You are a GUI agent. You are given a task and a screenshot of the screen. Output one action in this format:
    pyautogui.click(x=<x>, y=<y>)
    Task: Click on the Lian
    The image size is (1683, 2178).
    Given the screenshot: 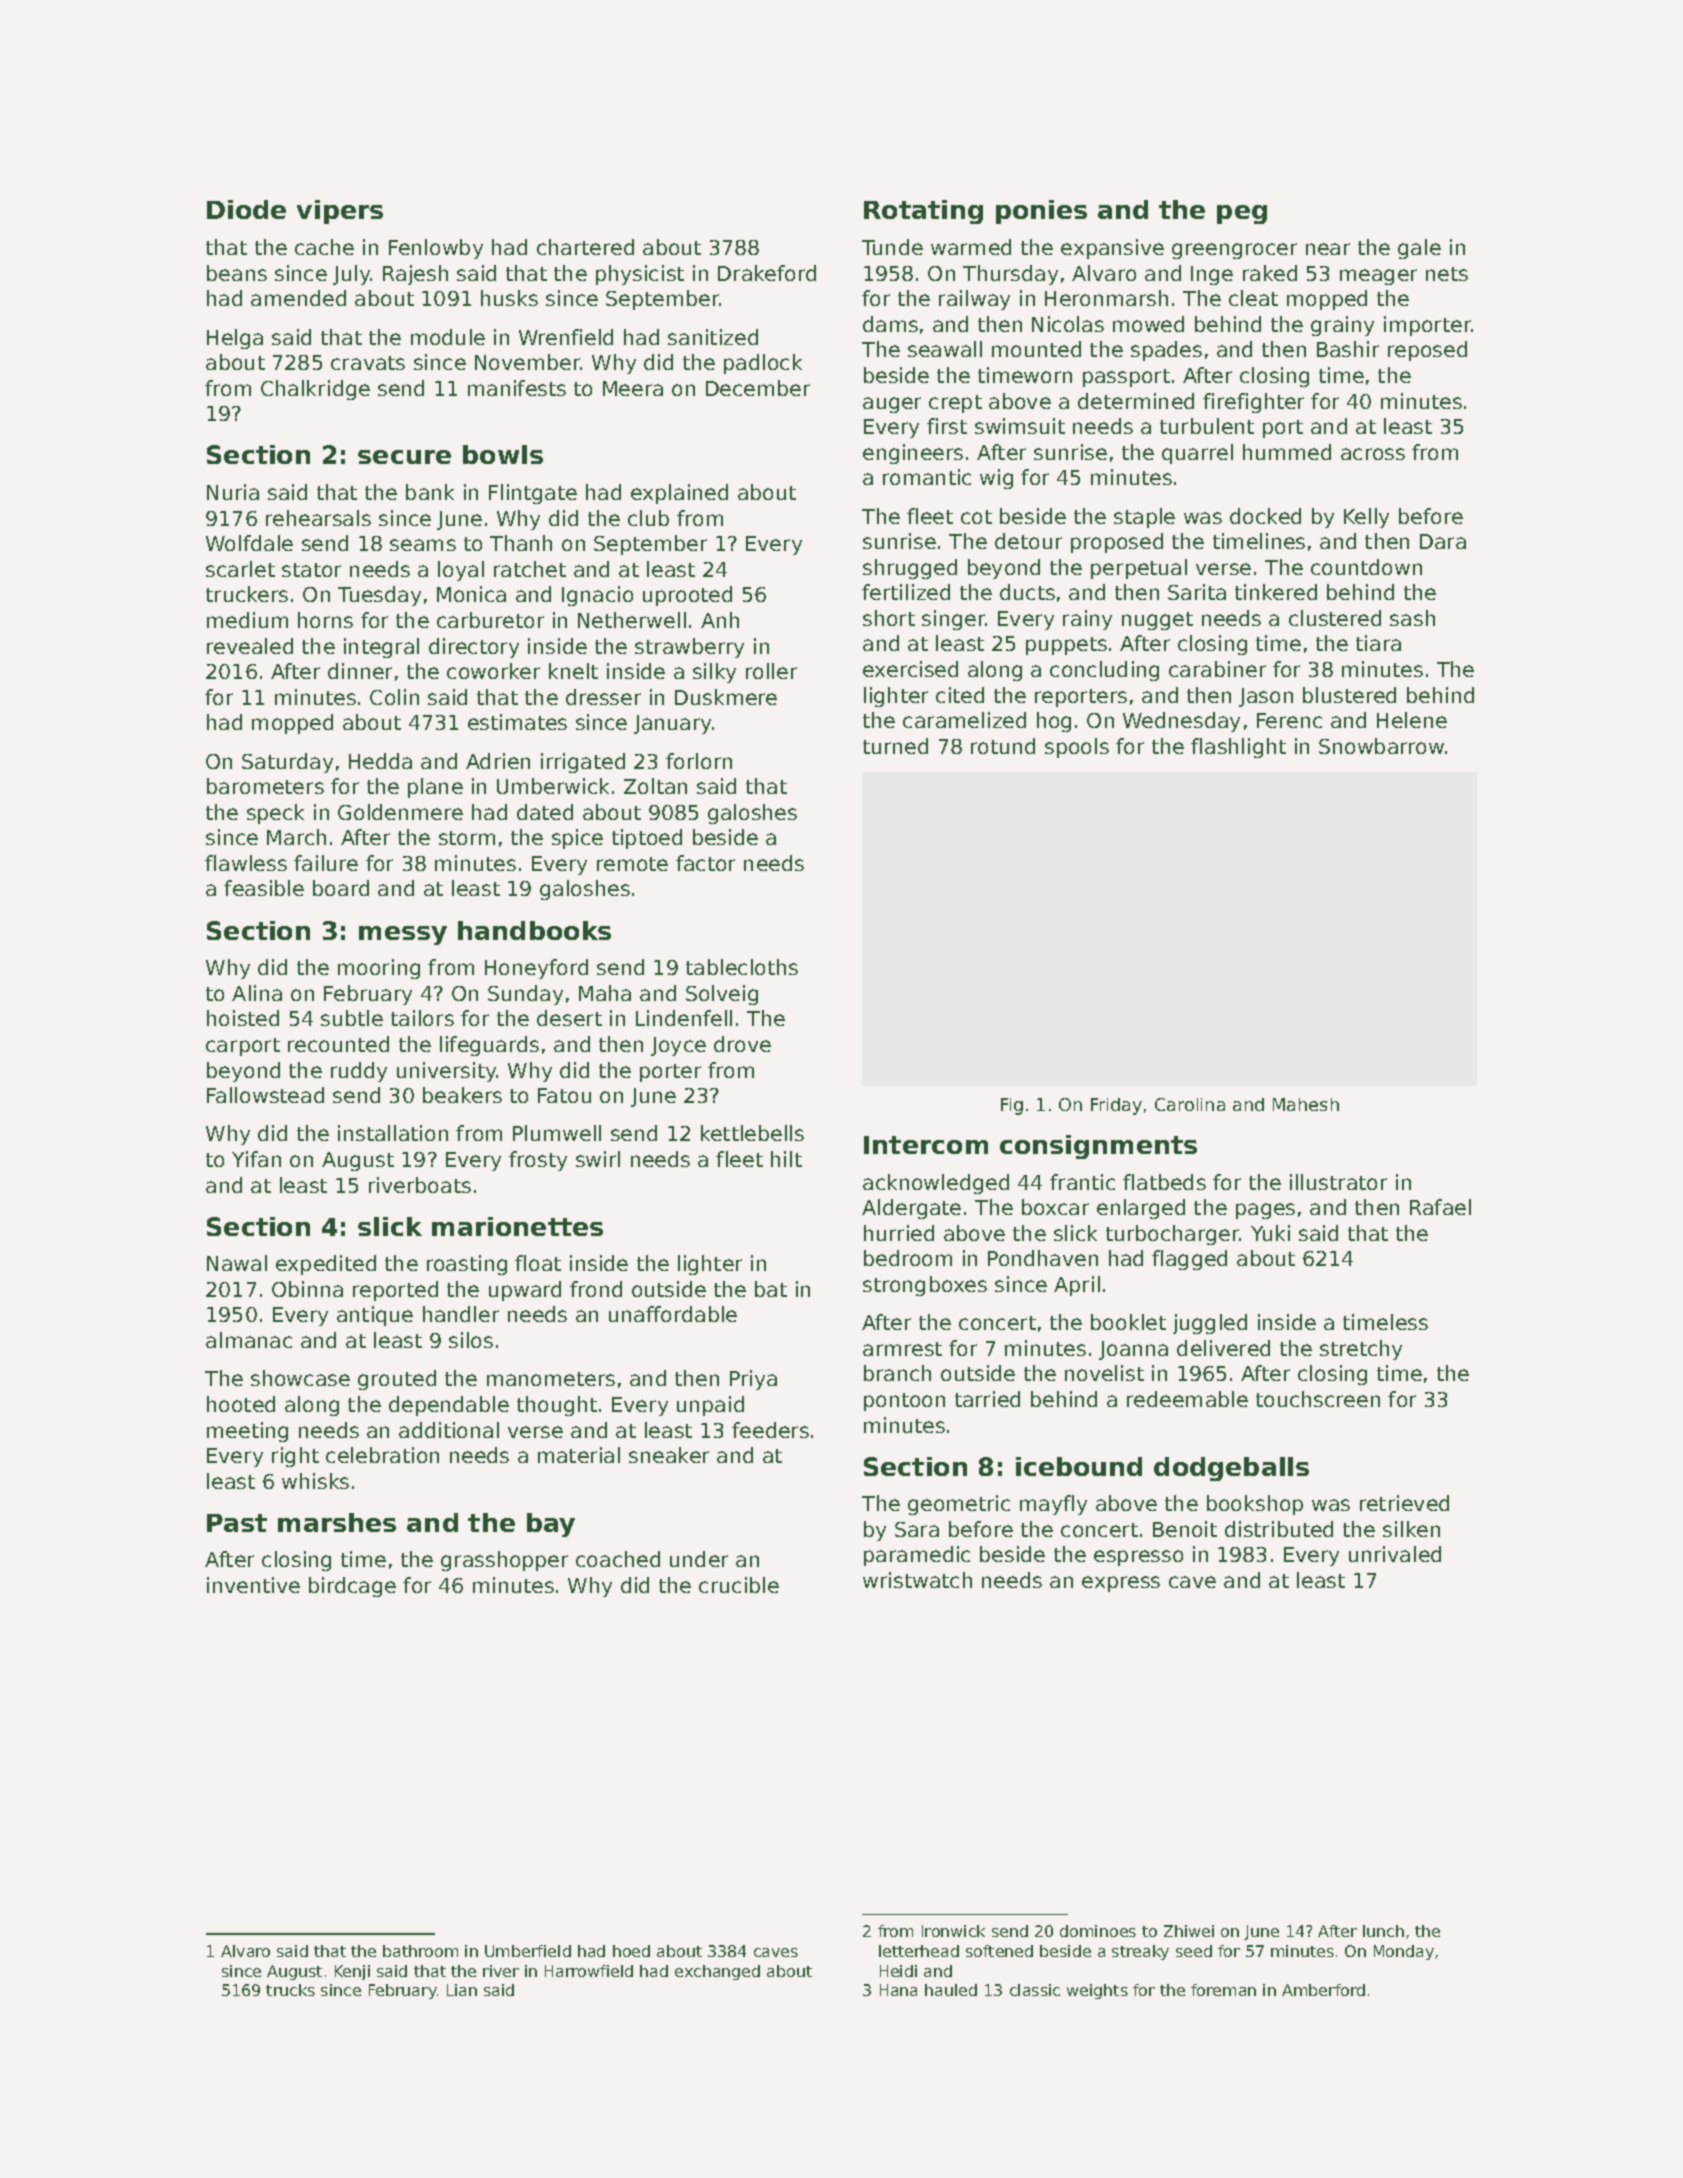 What is the action you would take?
    pyautogui.click(x=462, y=1990)
